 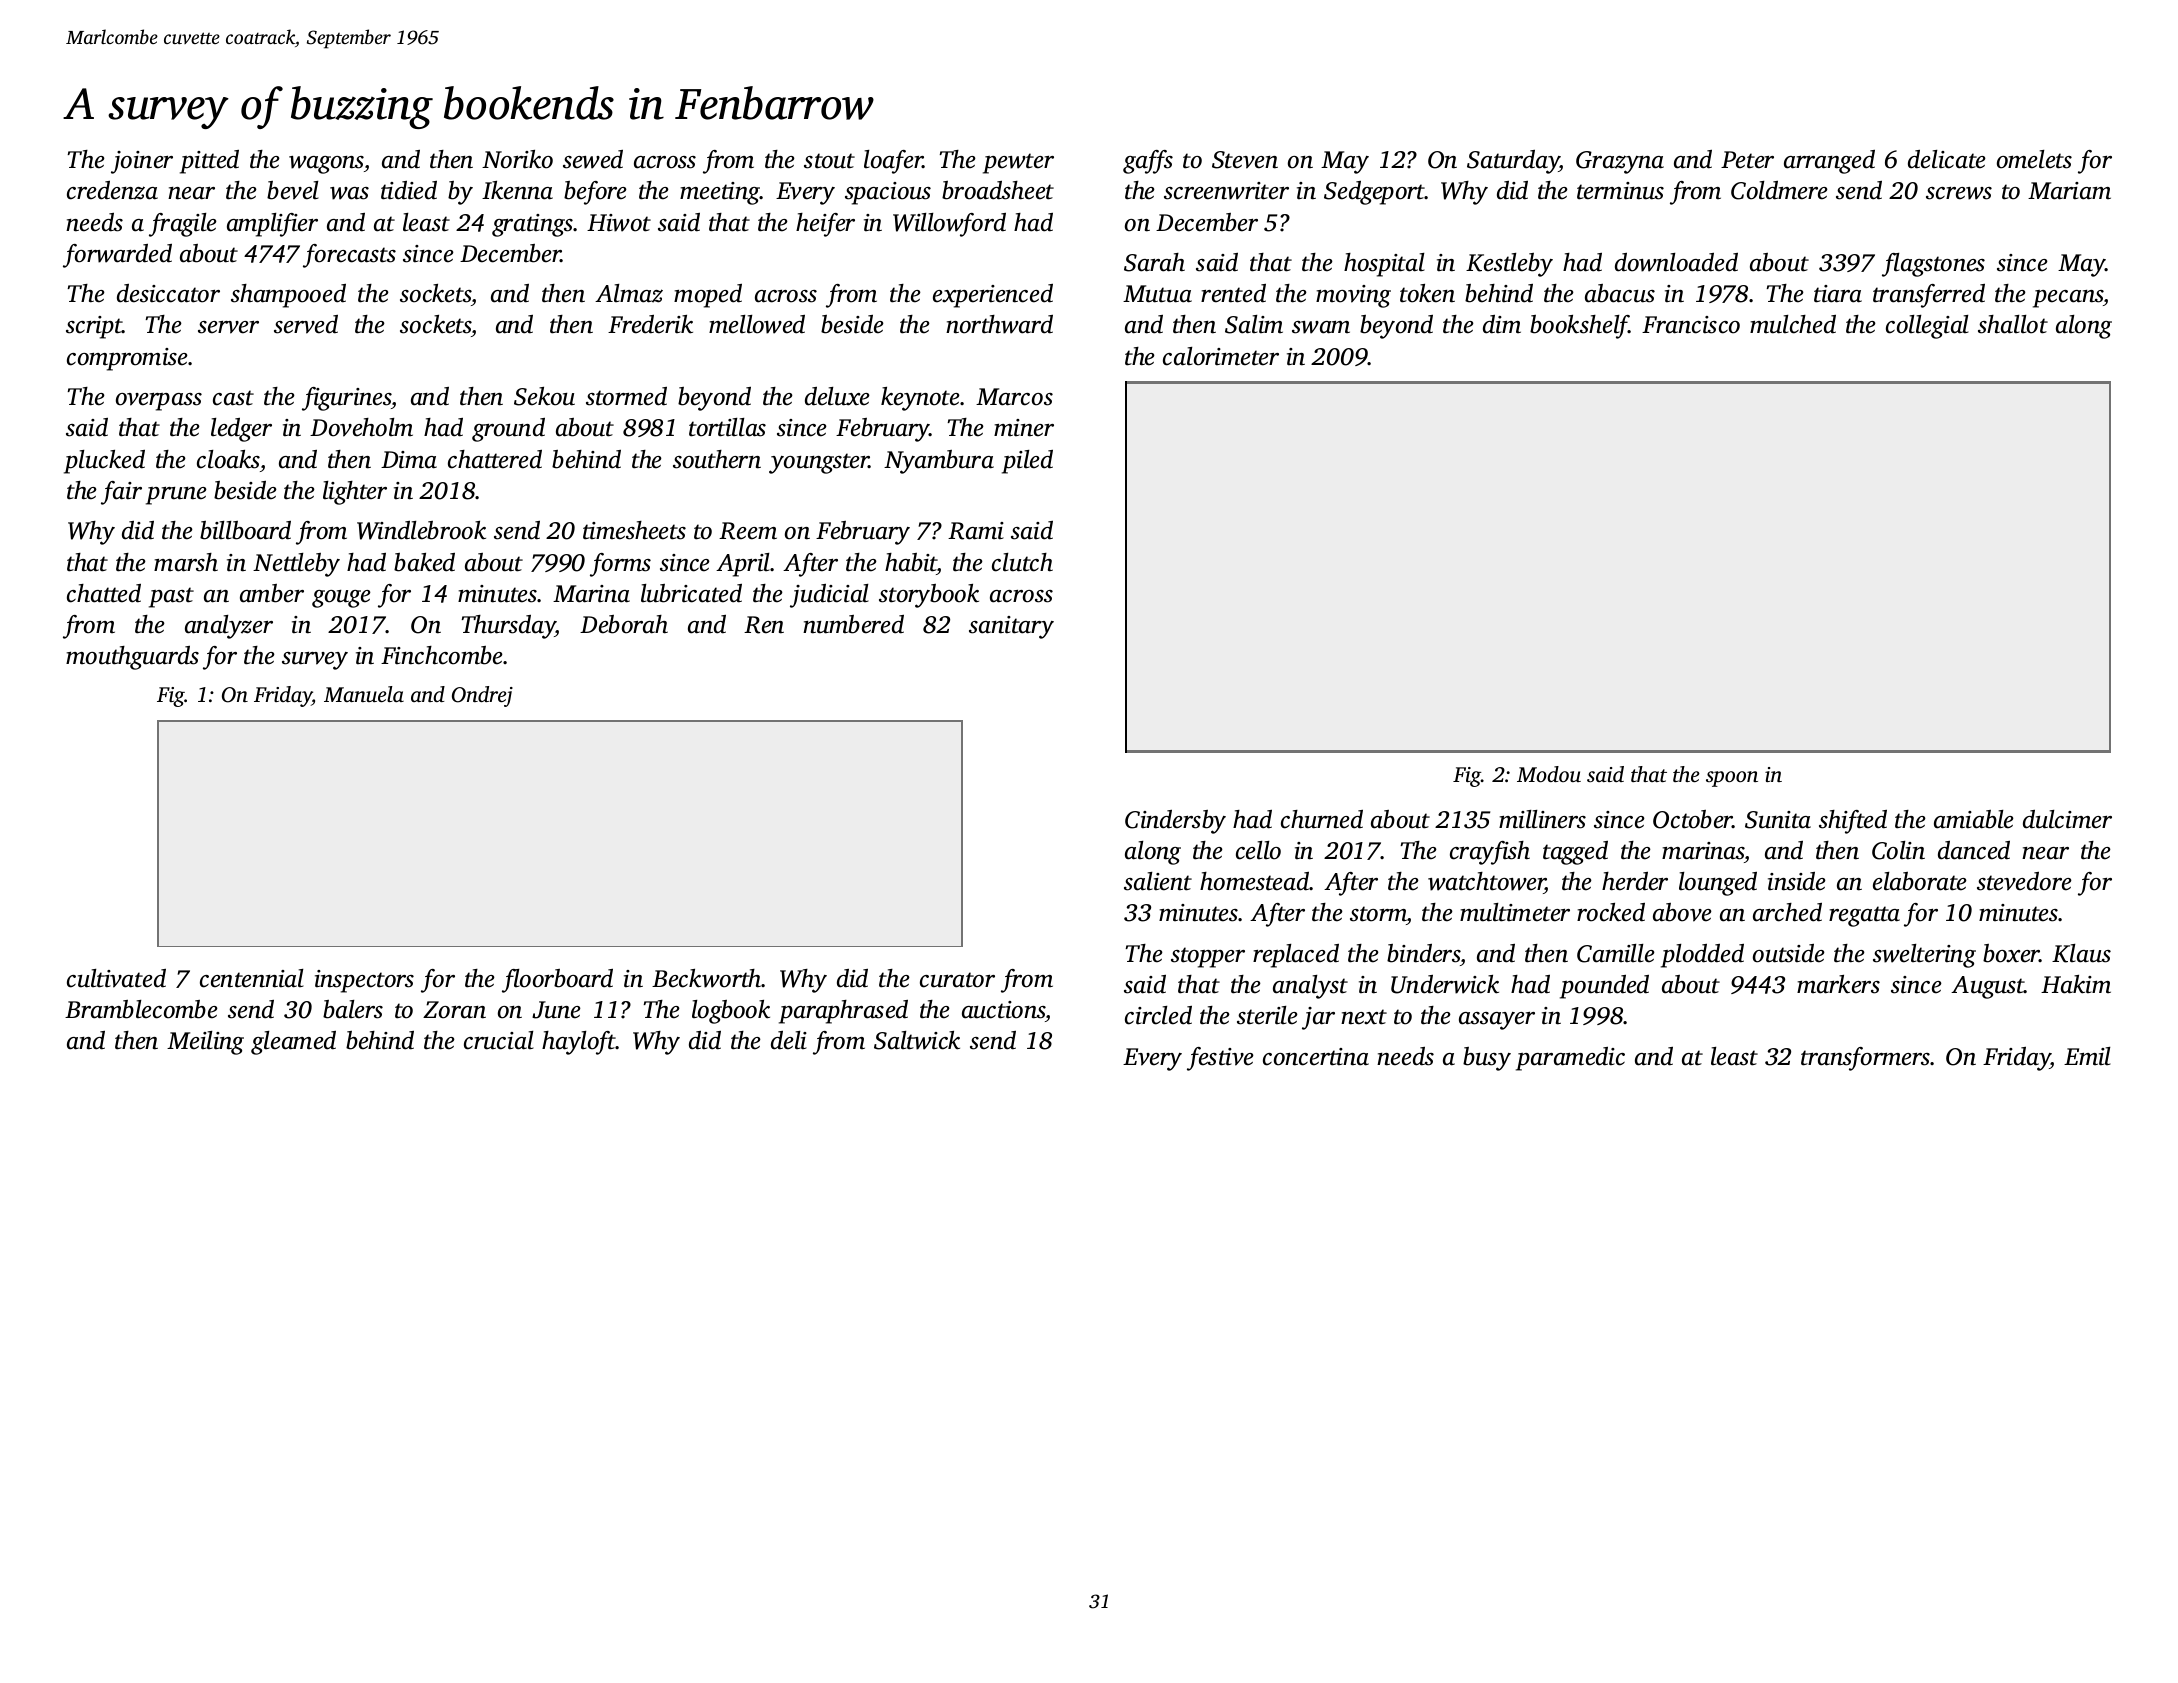 I want to click on spoon, so click(x=1732, y=779).
